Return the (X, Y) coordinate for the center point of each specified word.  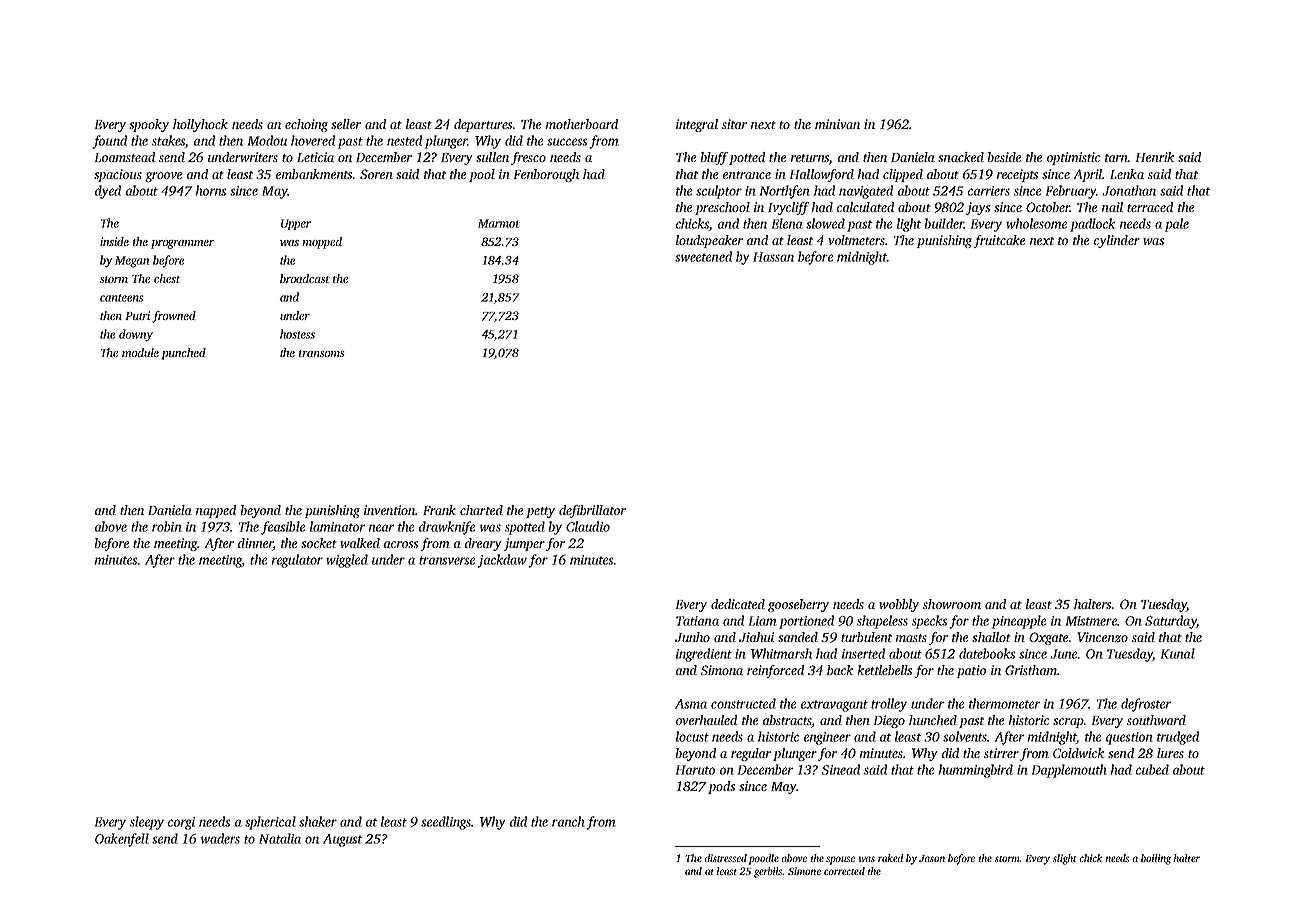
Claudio (588, 526)
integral (697, 125)
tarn (1116, 158)
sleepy (147, 823)
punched (184, 354)
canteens (122, 298)
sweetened (703, 256)
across (401, 544)
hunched (933, 720)
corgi (181, 823)
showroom (952, 604)
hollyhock (200, 125)
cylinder (1117, 241)
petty (540, 512)
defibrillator (592, 511)
